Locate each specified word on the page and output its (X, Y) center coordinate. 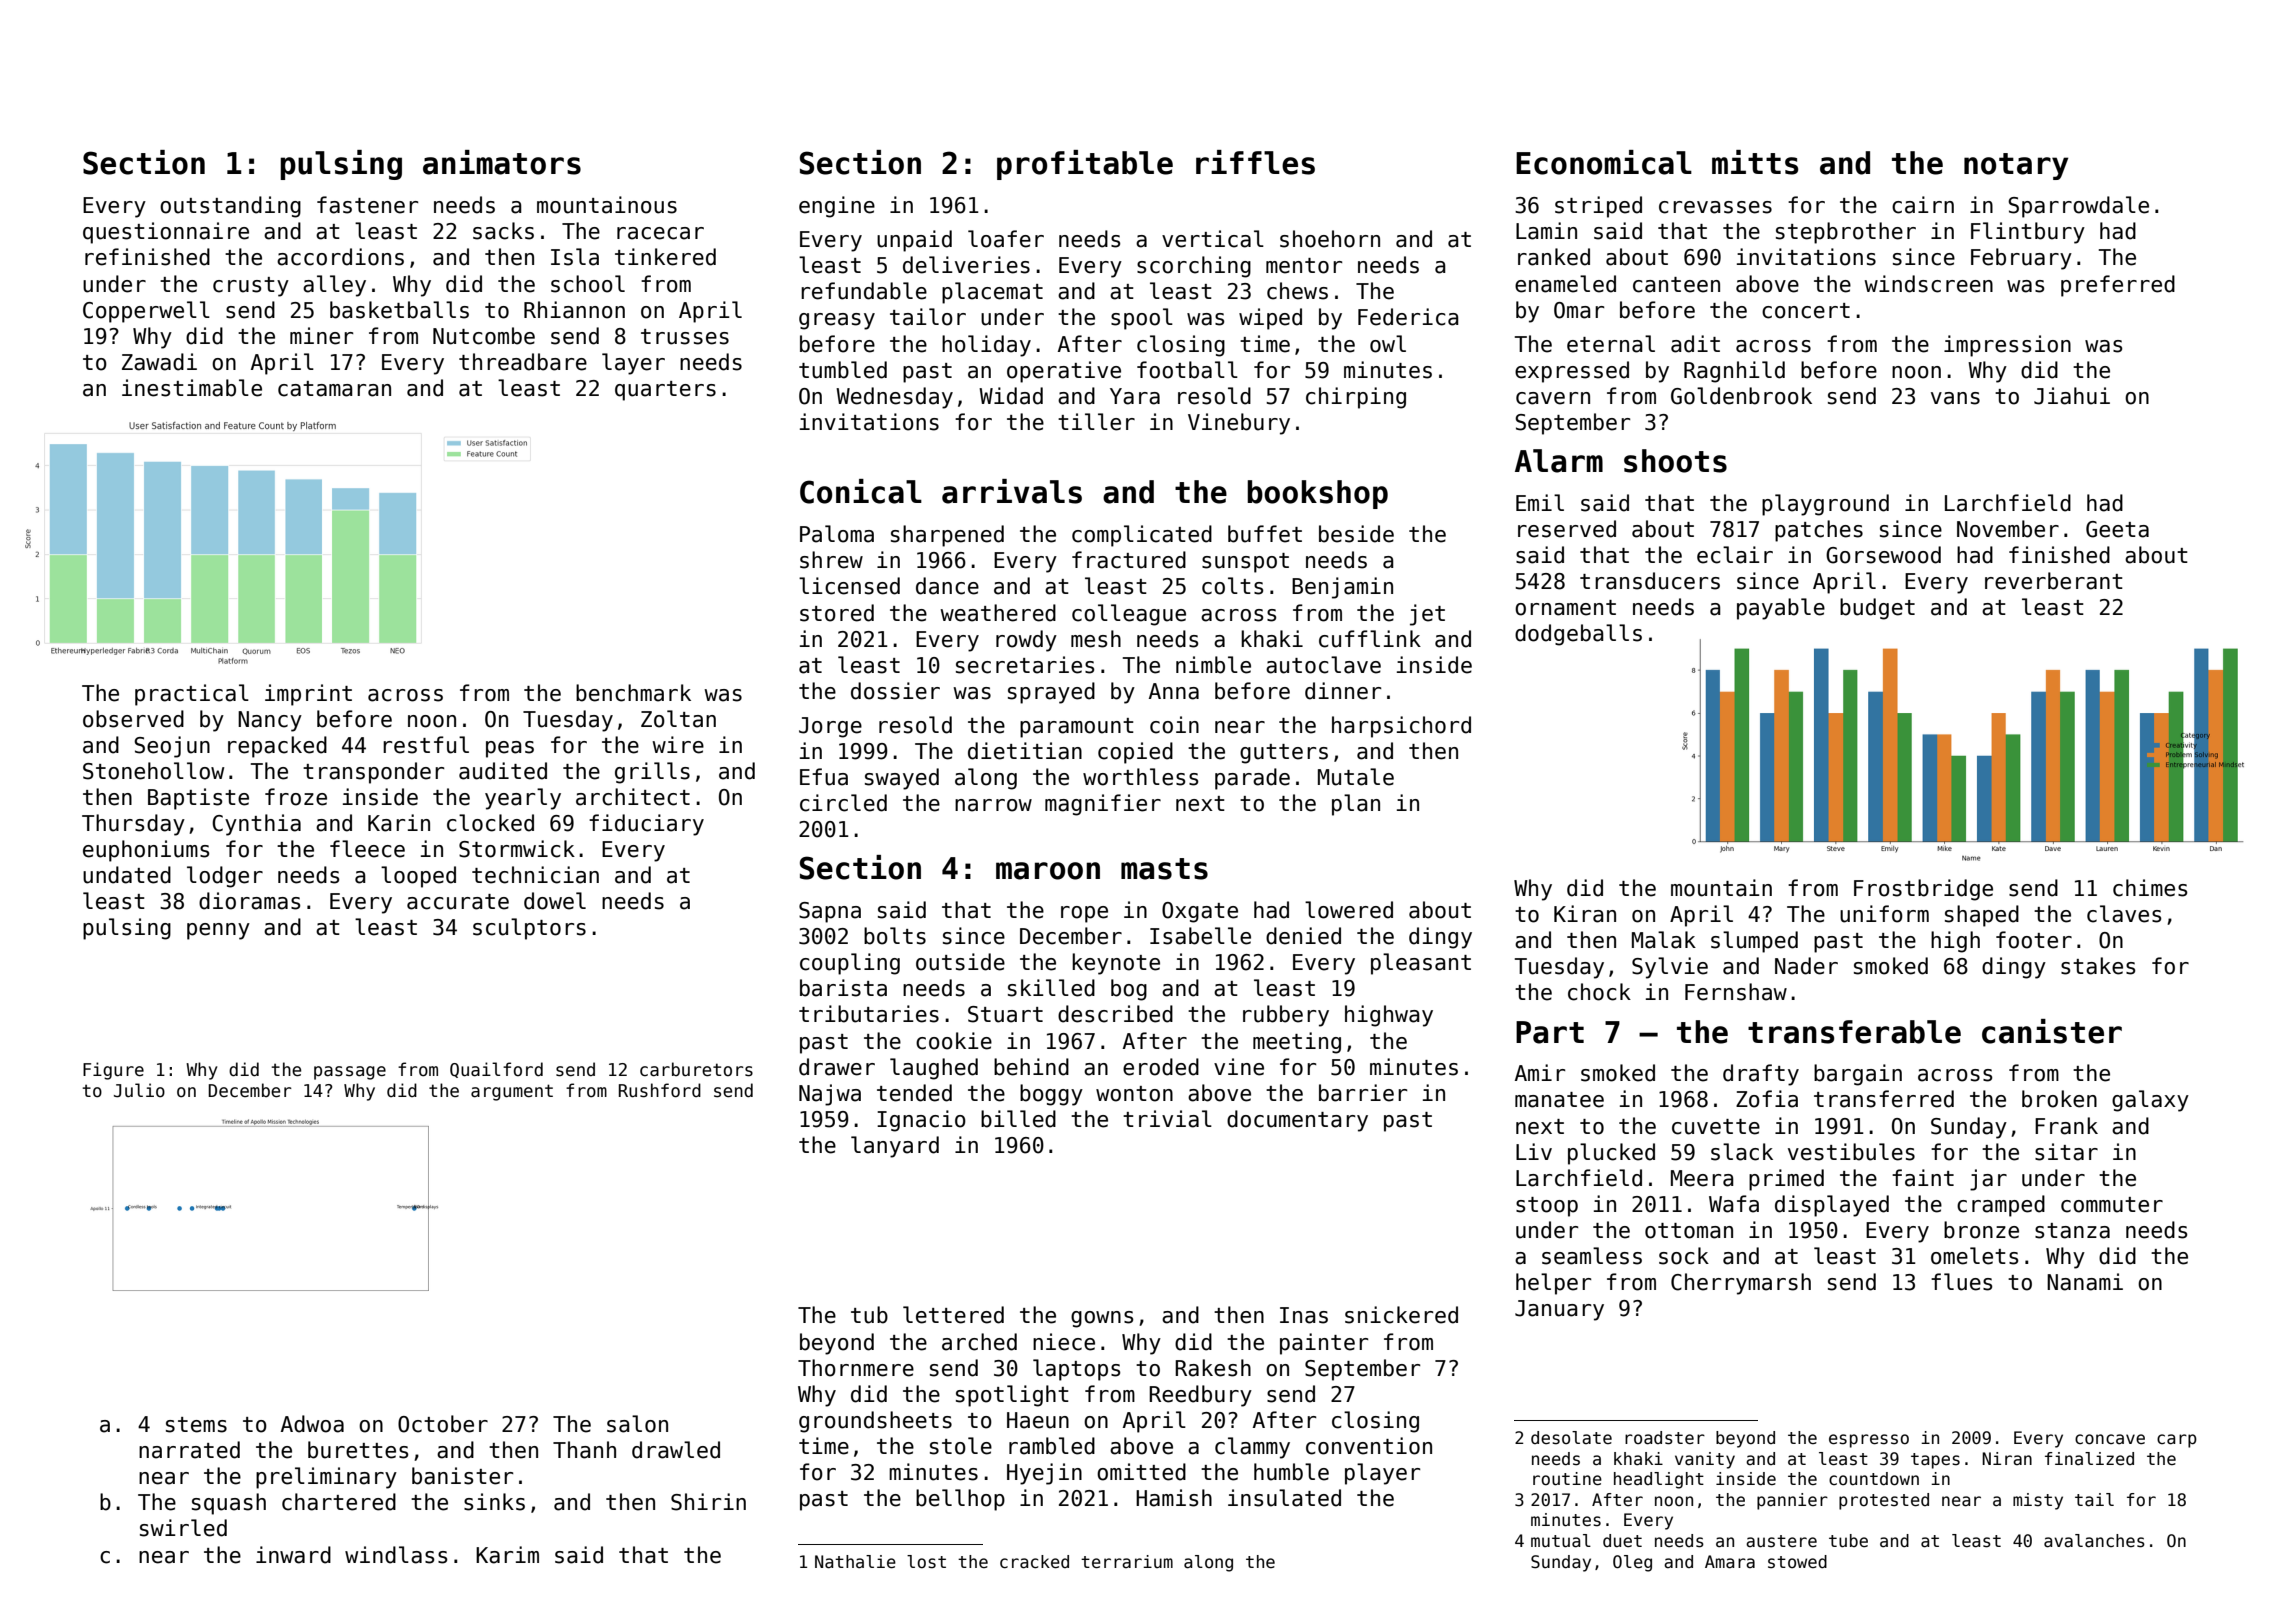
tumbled (843, 370)
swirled (183, 1528)
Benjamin (1342, 588)
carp (2177, 1441)
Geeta (2117, 529)
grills (652, 773)
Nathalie (855, 1562)
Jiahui (2072, 396)
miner (322, 336)
